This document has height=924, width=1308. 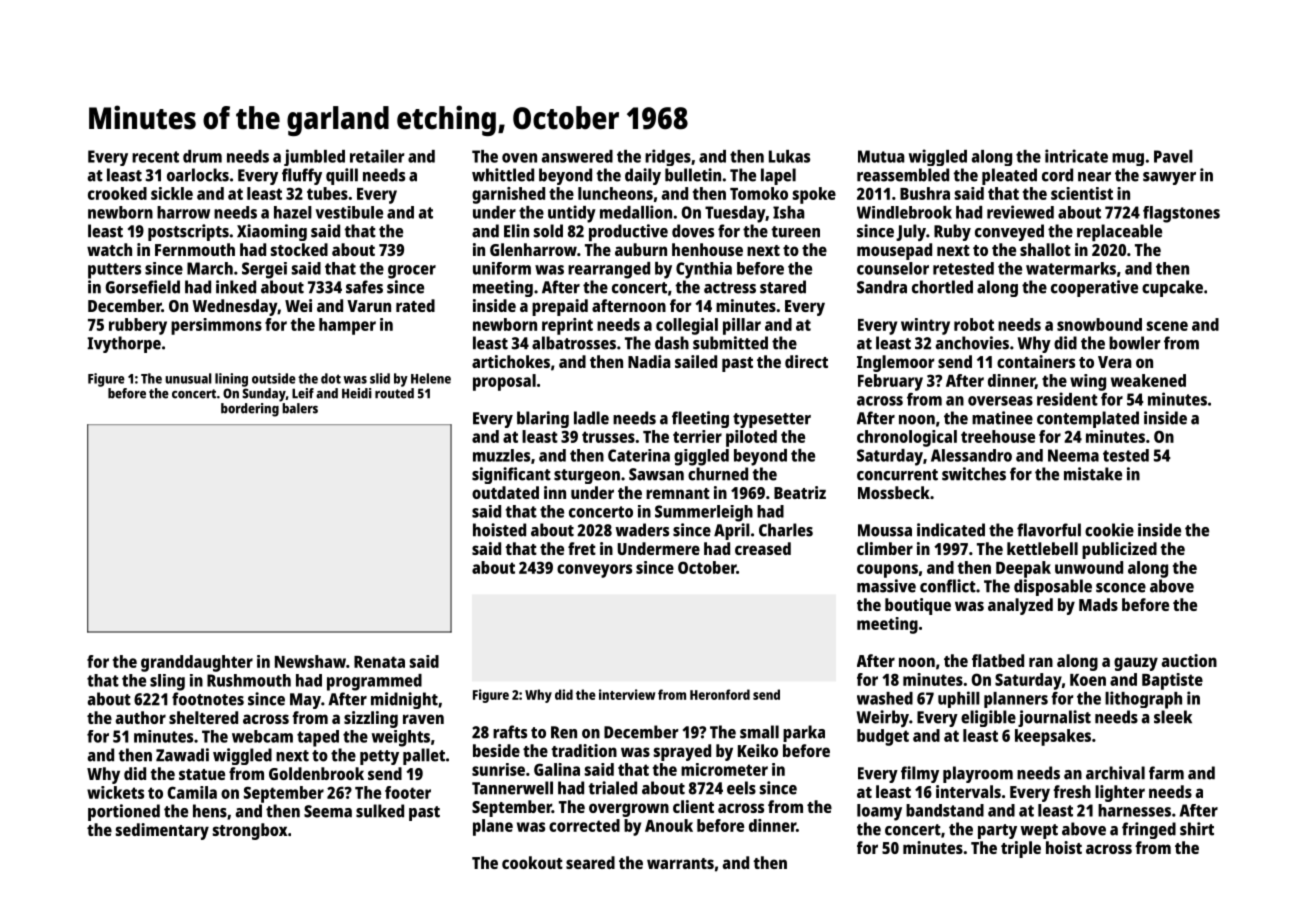 What do you see at coordinates (250, 831) in the document?
I see `strongbox` at bounding box center [250, 831].
